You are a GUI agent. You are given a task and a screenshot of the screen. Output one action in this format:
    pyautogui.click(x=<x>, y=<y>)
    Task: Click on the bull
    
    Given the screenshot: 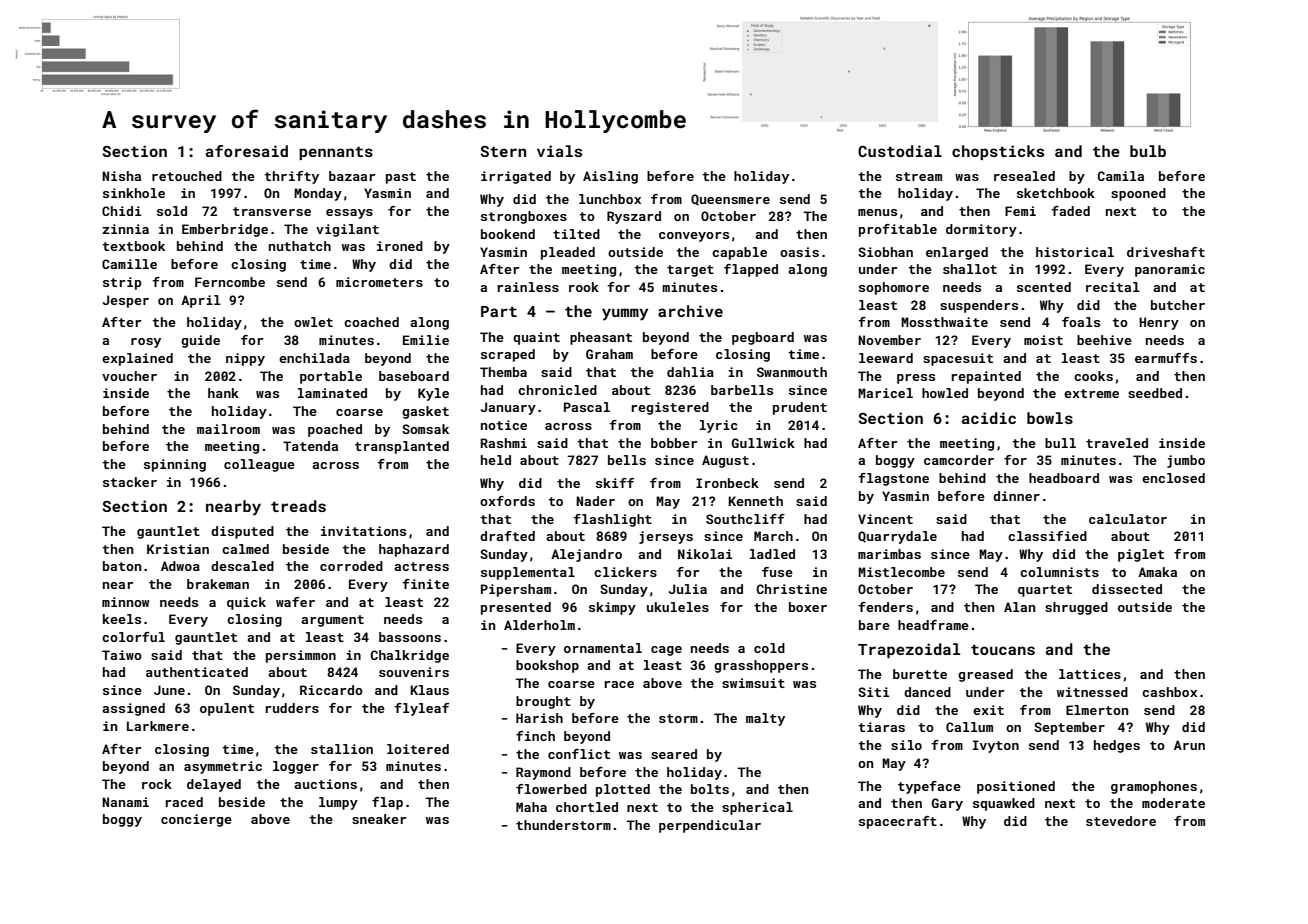 What is the action you would take?
    pyautogui.click(x=1060, y=443)
